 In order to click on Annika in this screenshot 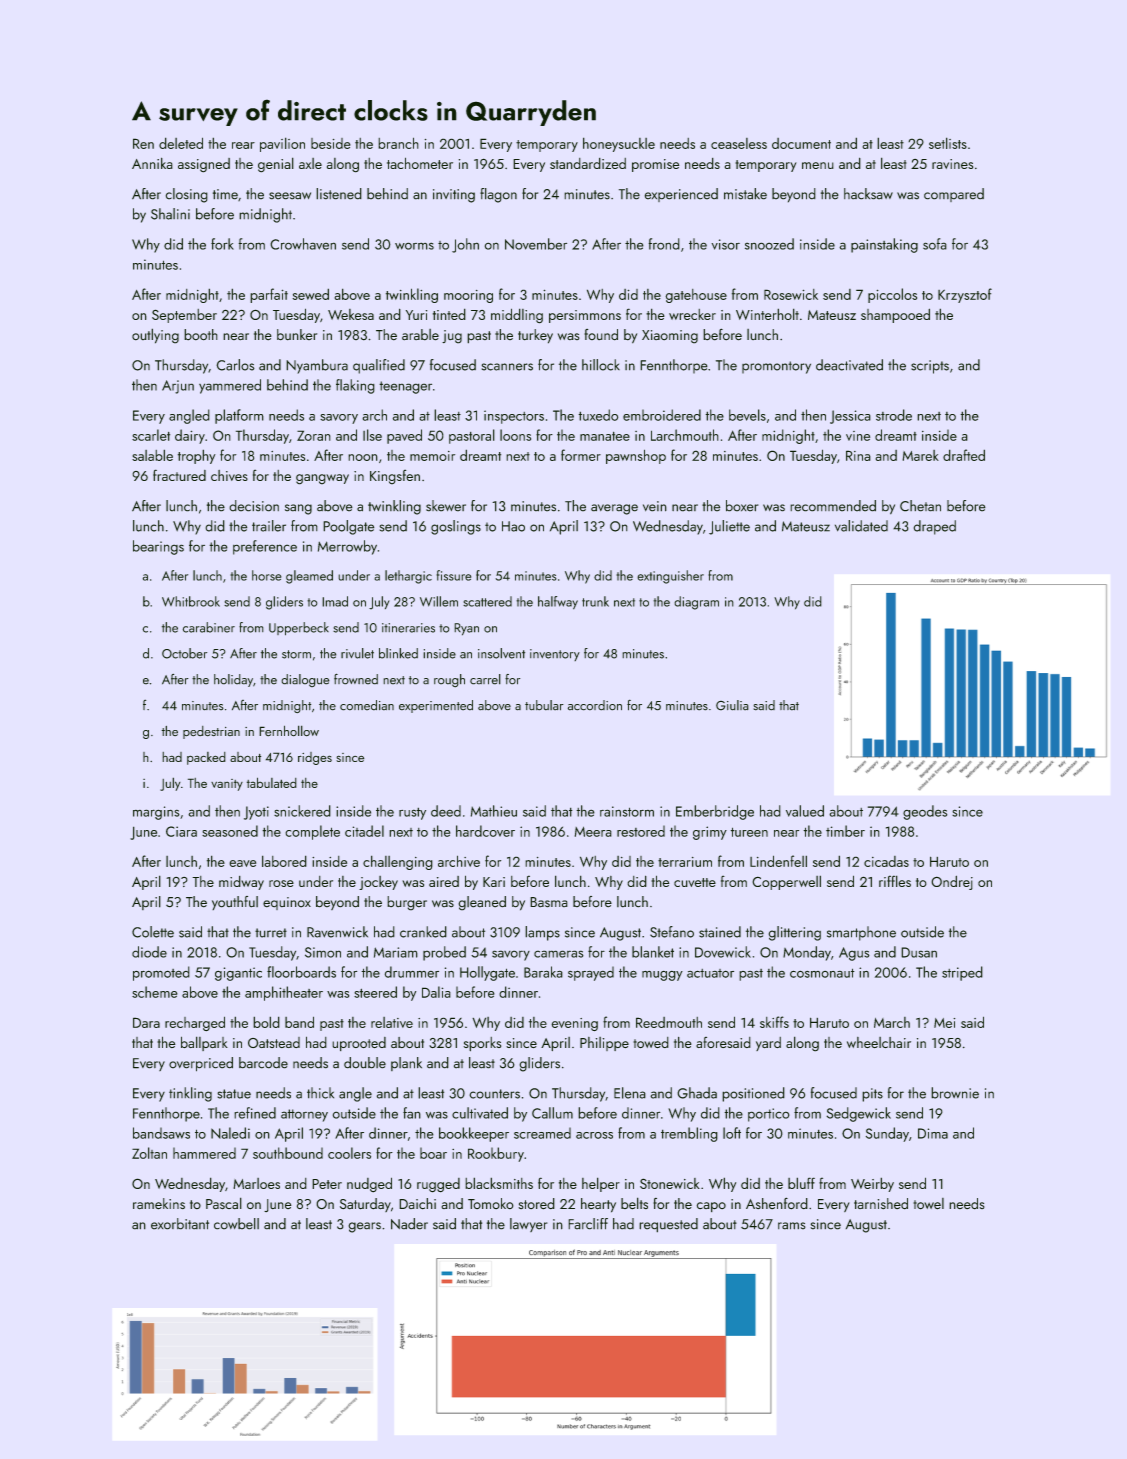, I will do `click(152, 163)`.
